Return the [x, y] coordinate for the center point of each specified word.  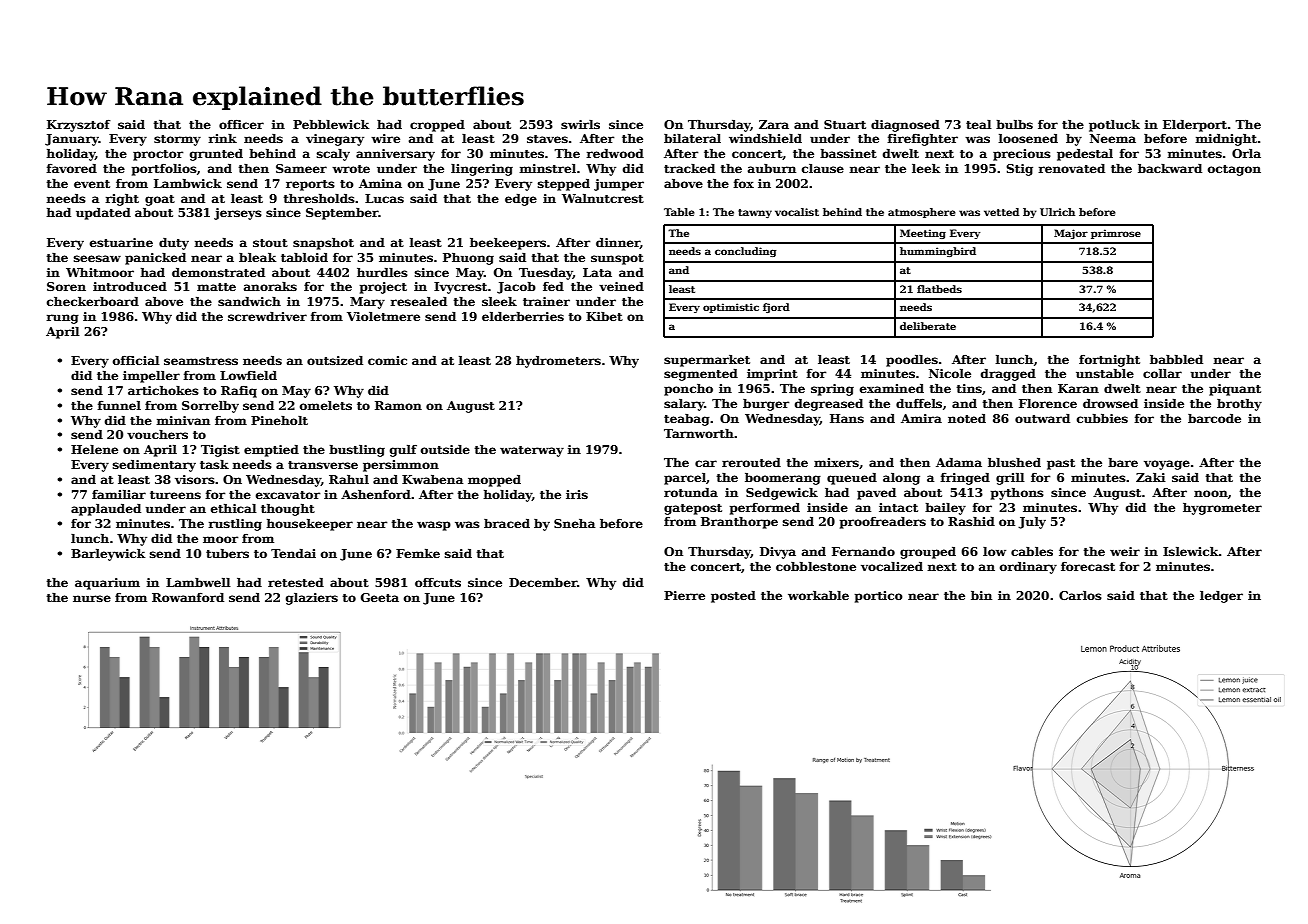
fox [744, 183]
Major [1071, 234]
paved [876, 494]
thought [288, 510]
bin [981, 595]
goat [160, 200]
